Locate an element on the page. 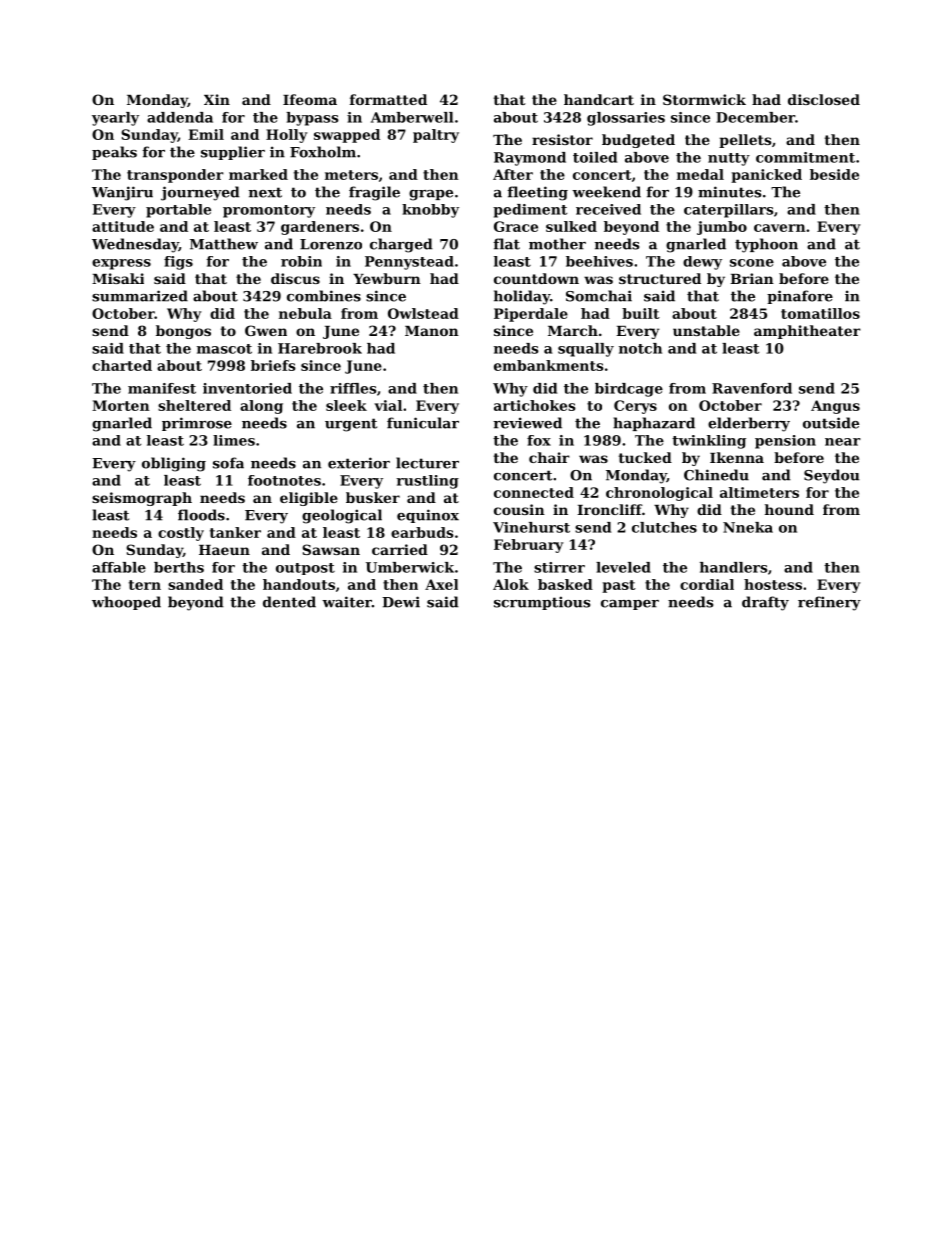  paltry is located at coordinates (436, 136).
